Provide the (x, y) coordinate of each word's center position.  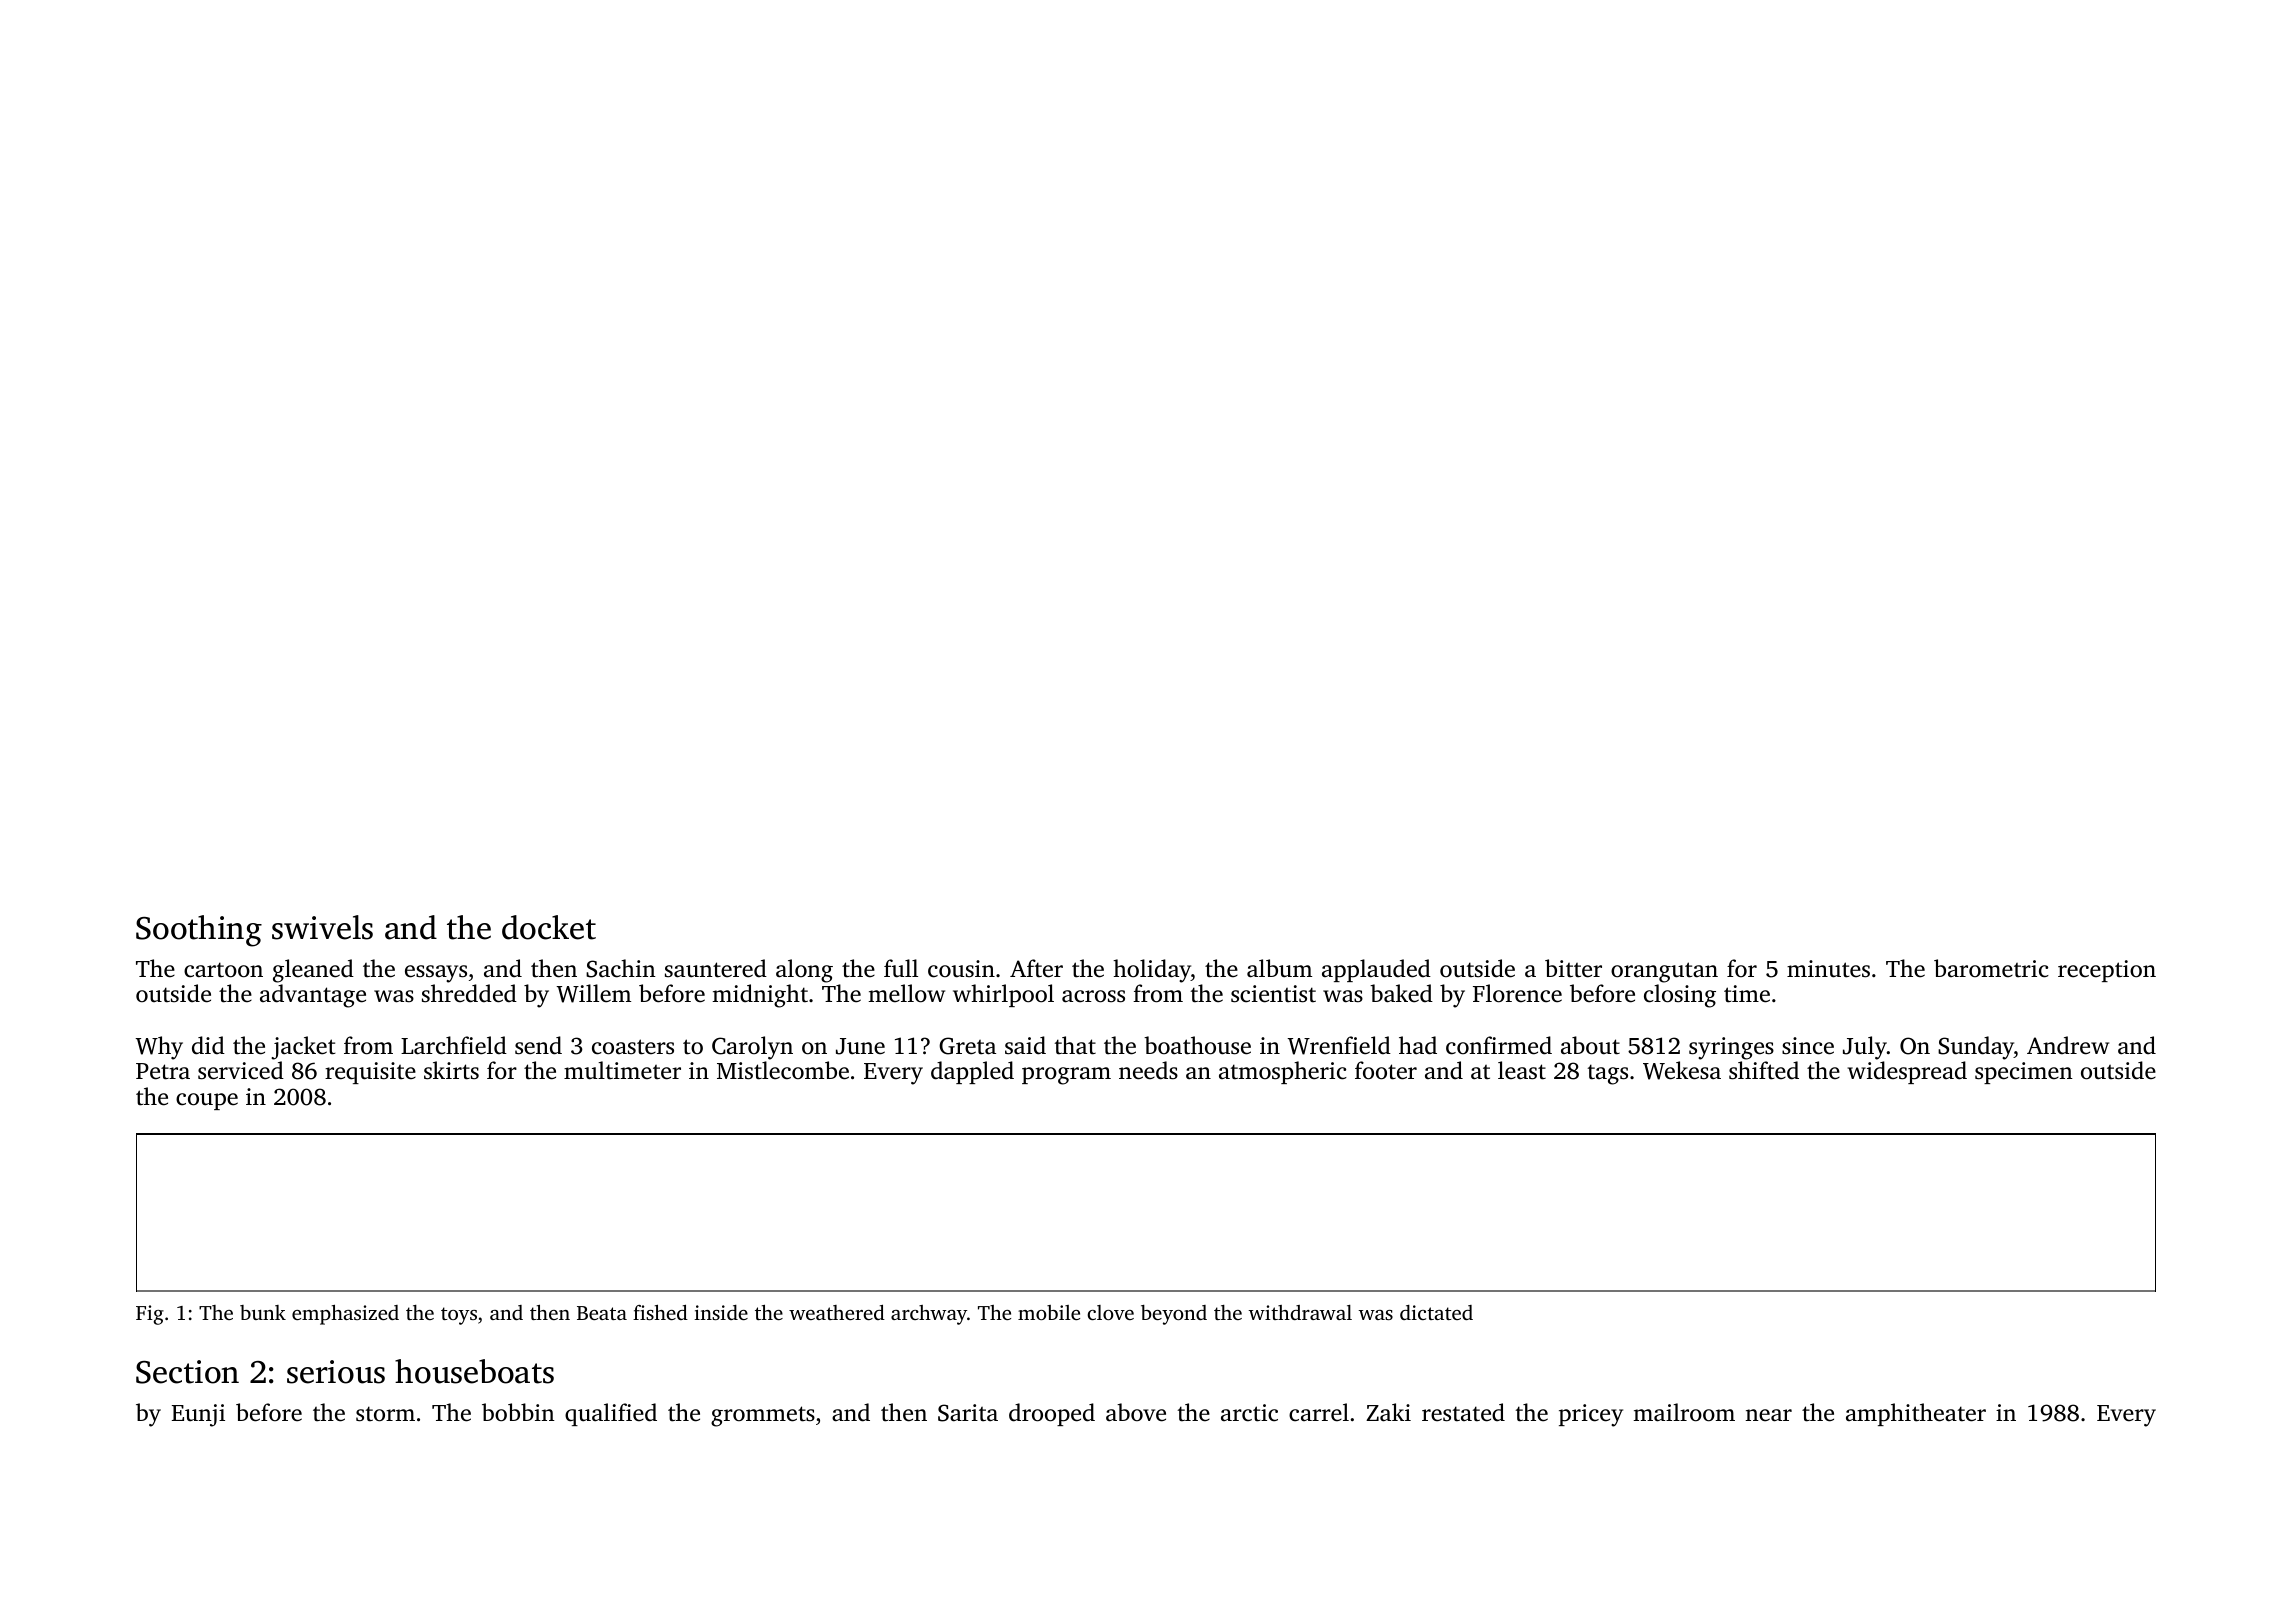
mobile (1049, 1312)
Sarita (968, 1413)
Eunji (198, 1415)
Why (159, 1048)
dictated (1436, 1312)
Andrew (2068, 1045)
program (1066, 1076)
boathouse (1197, 1045)
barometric (1991, 968)
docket (549, 927)
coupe (207, 1101)
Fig (150, 1315)
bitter (1573, 968)
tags (1607, 1074)
